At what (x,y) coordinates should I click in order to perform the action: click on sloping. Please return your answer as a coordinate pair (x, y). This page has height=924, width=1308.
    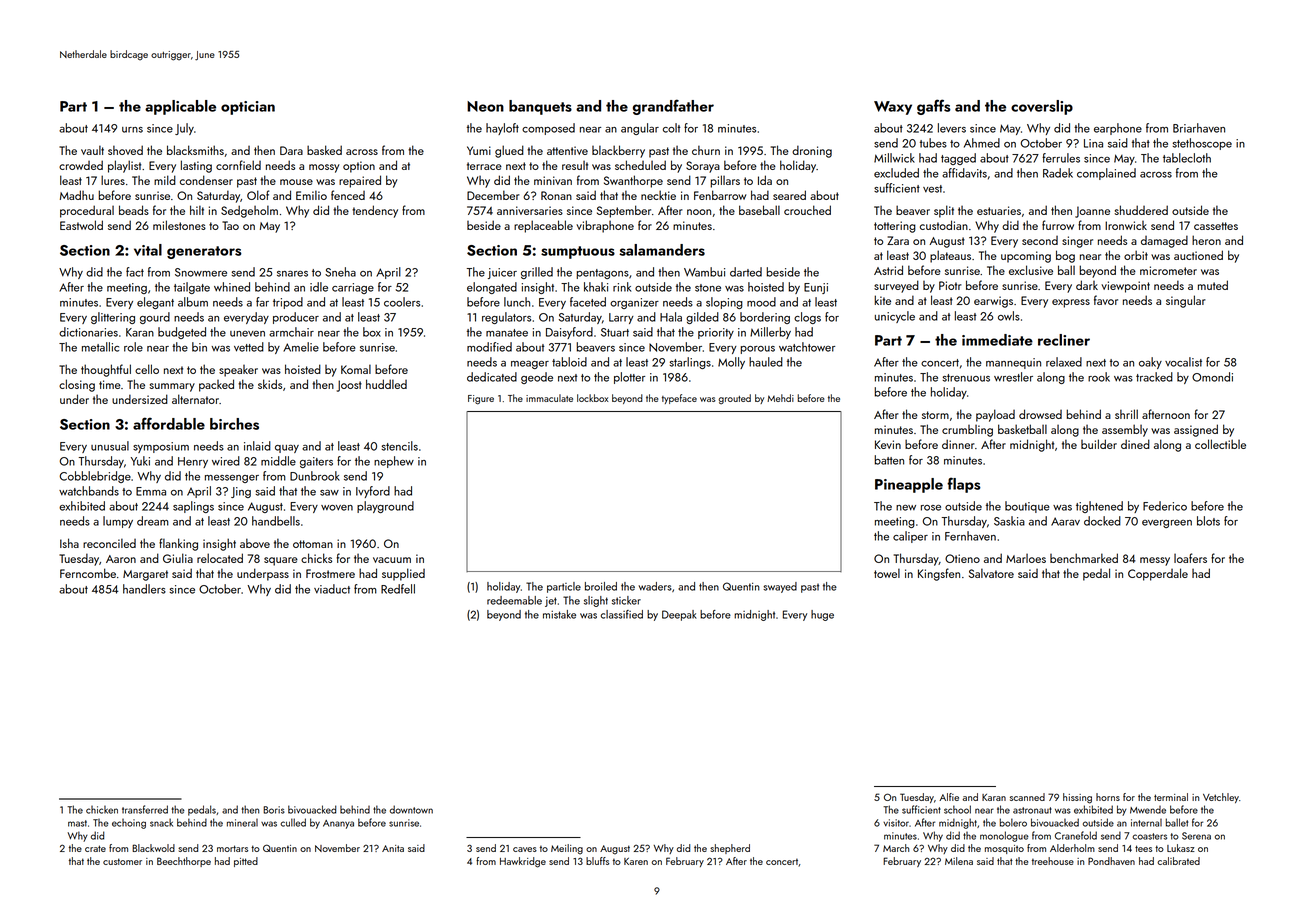
    Looking at the image, I should click on (724, 303).
